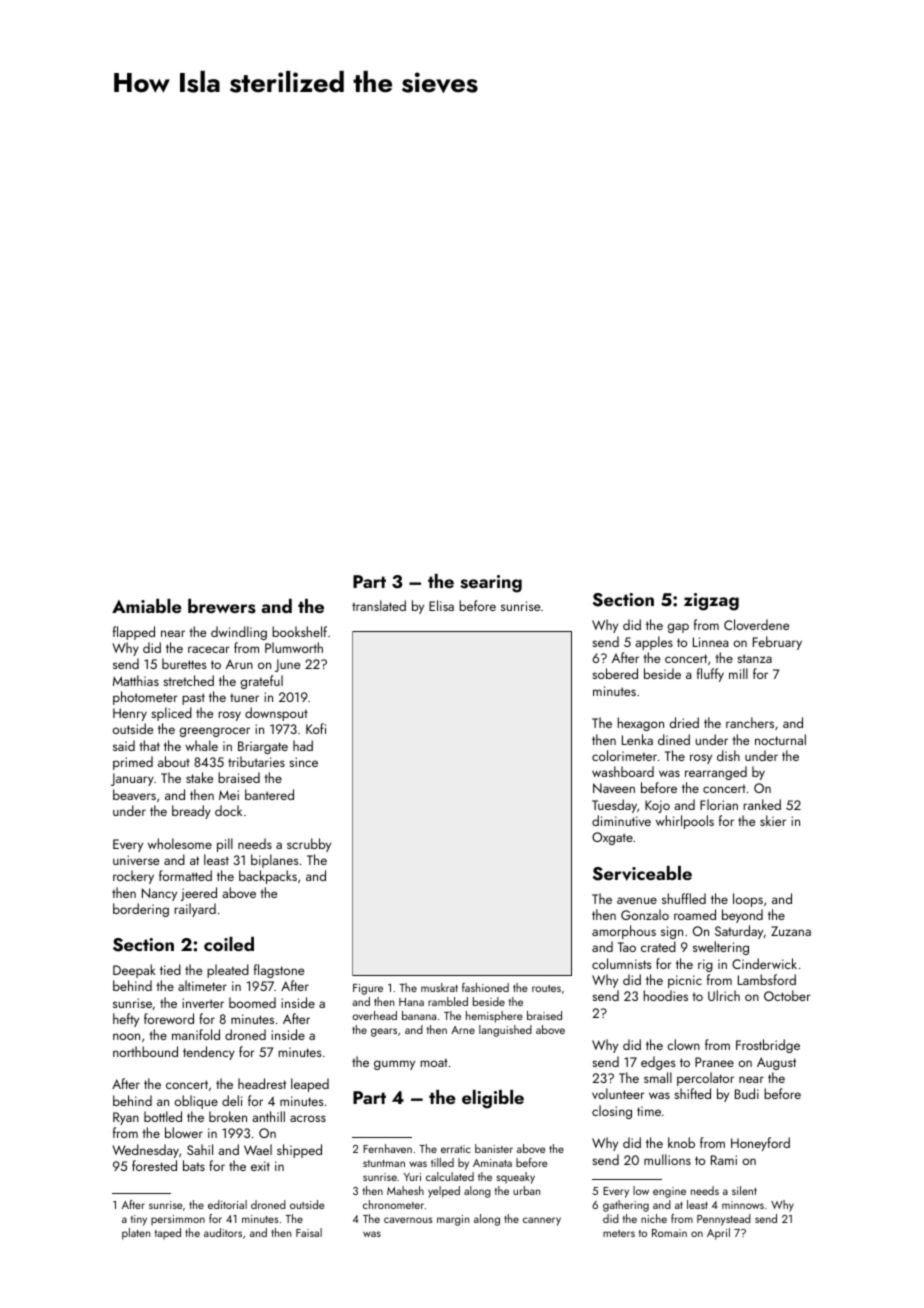 The width and height of the screenshot is (924, 1308). What do you see at coordinates (268, 877) in the screenshot?
I see `backpacks` at bounding box center [268, 877].
